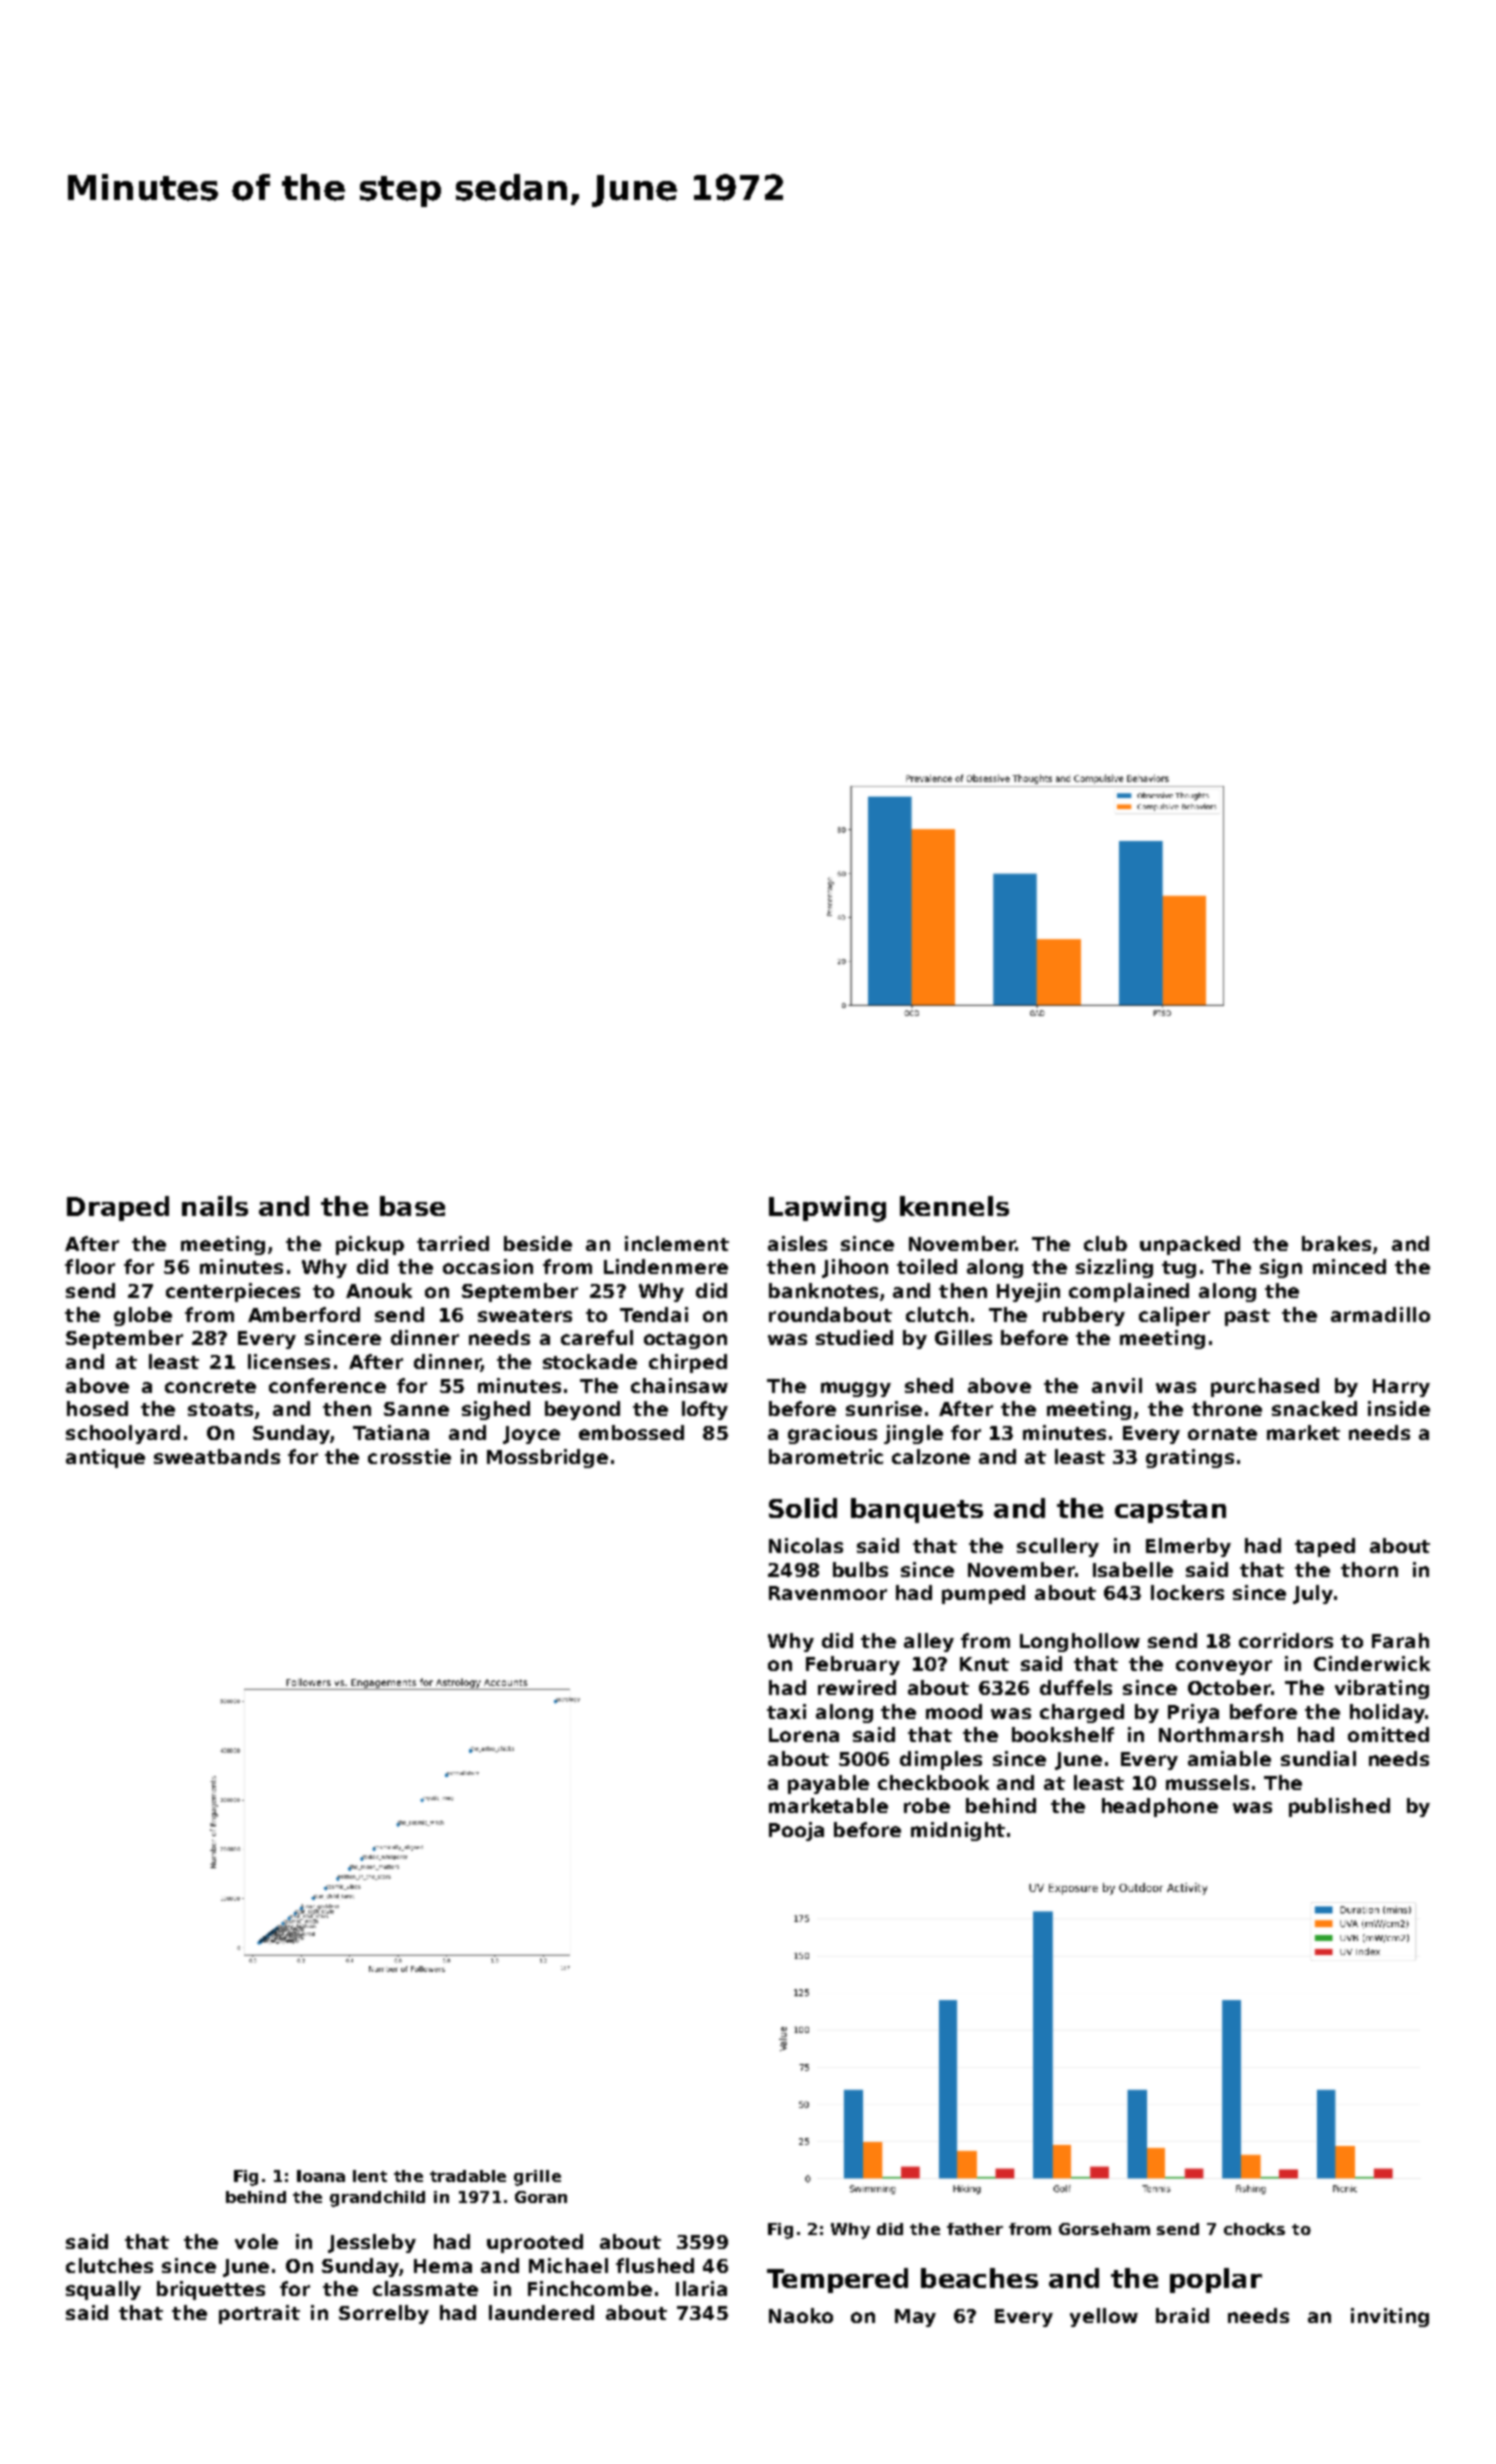 Image resolution: width=1496 pixels, height=2464 pixels. I want to click on Naoko, so click(801, 2315).
